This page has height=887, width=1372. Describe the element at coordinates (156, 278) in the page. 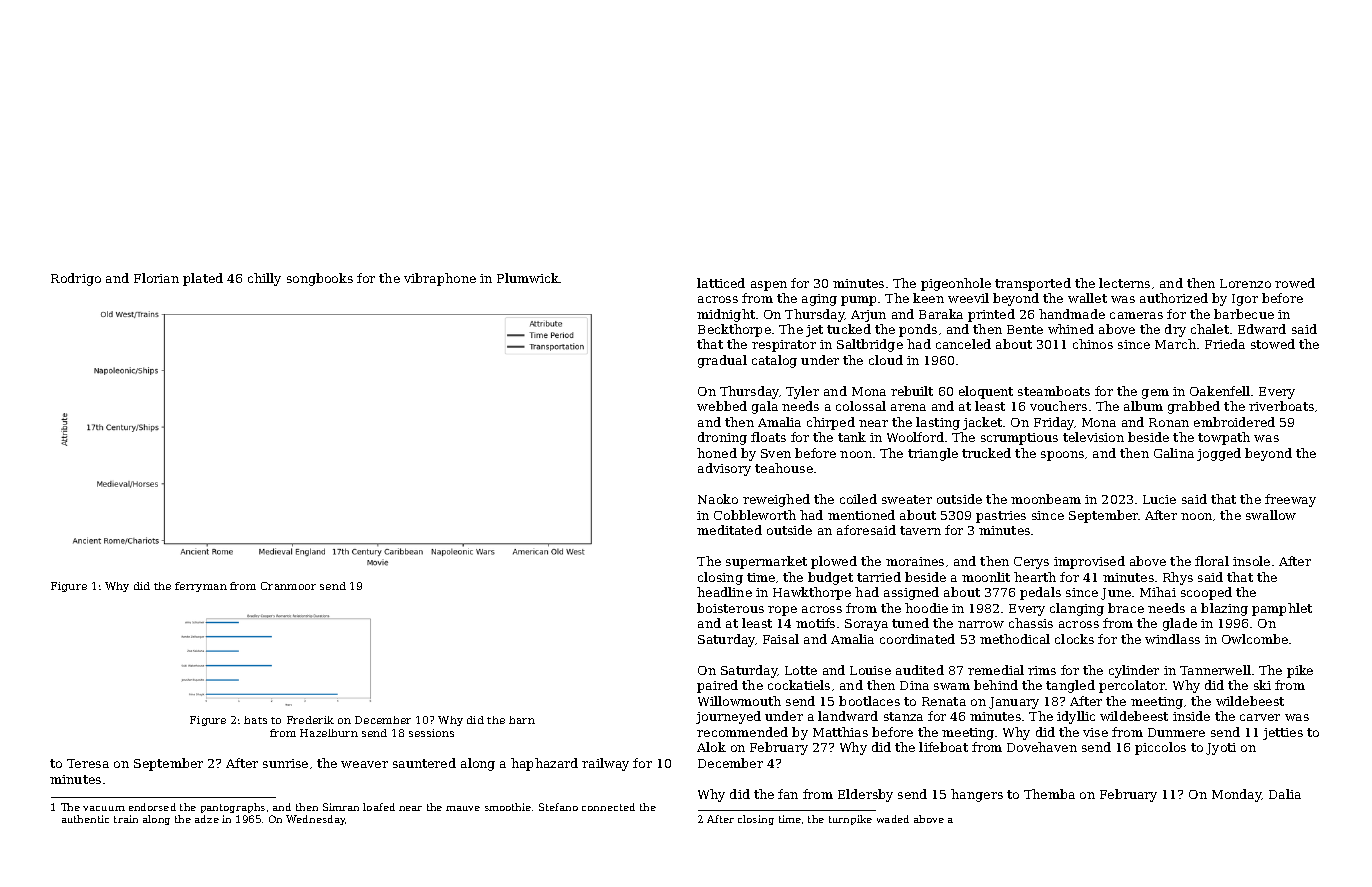

I see `Florian` at that location.
